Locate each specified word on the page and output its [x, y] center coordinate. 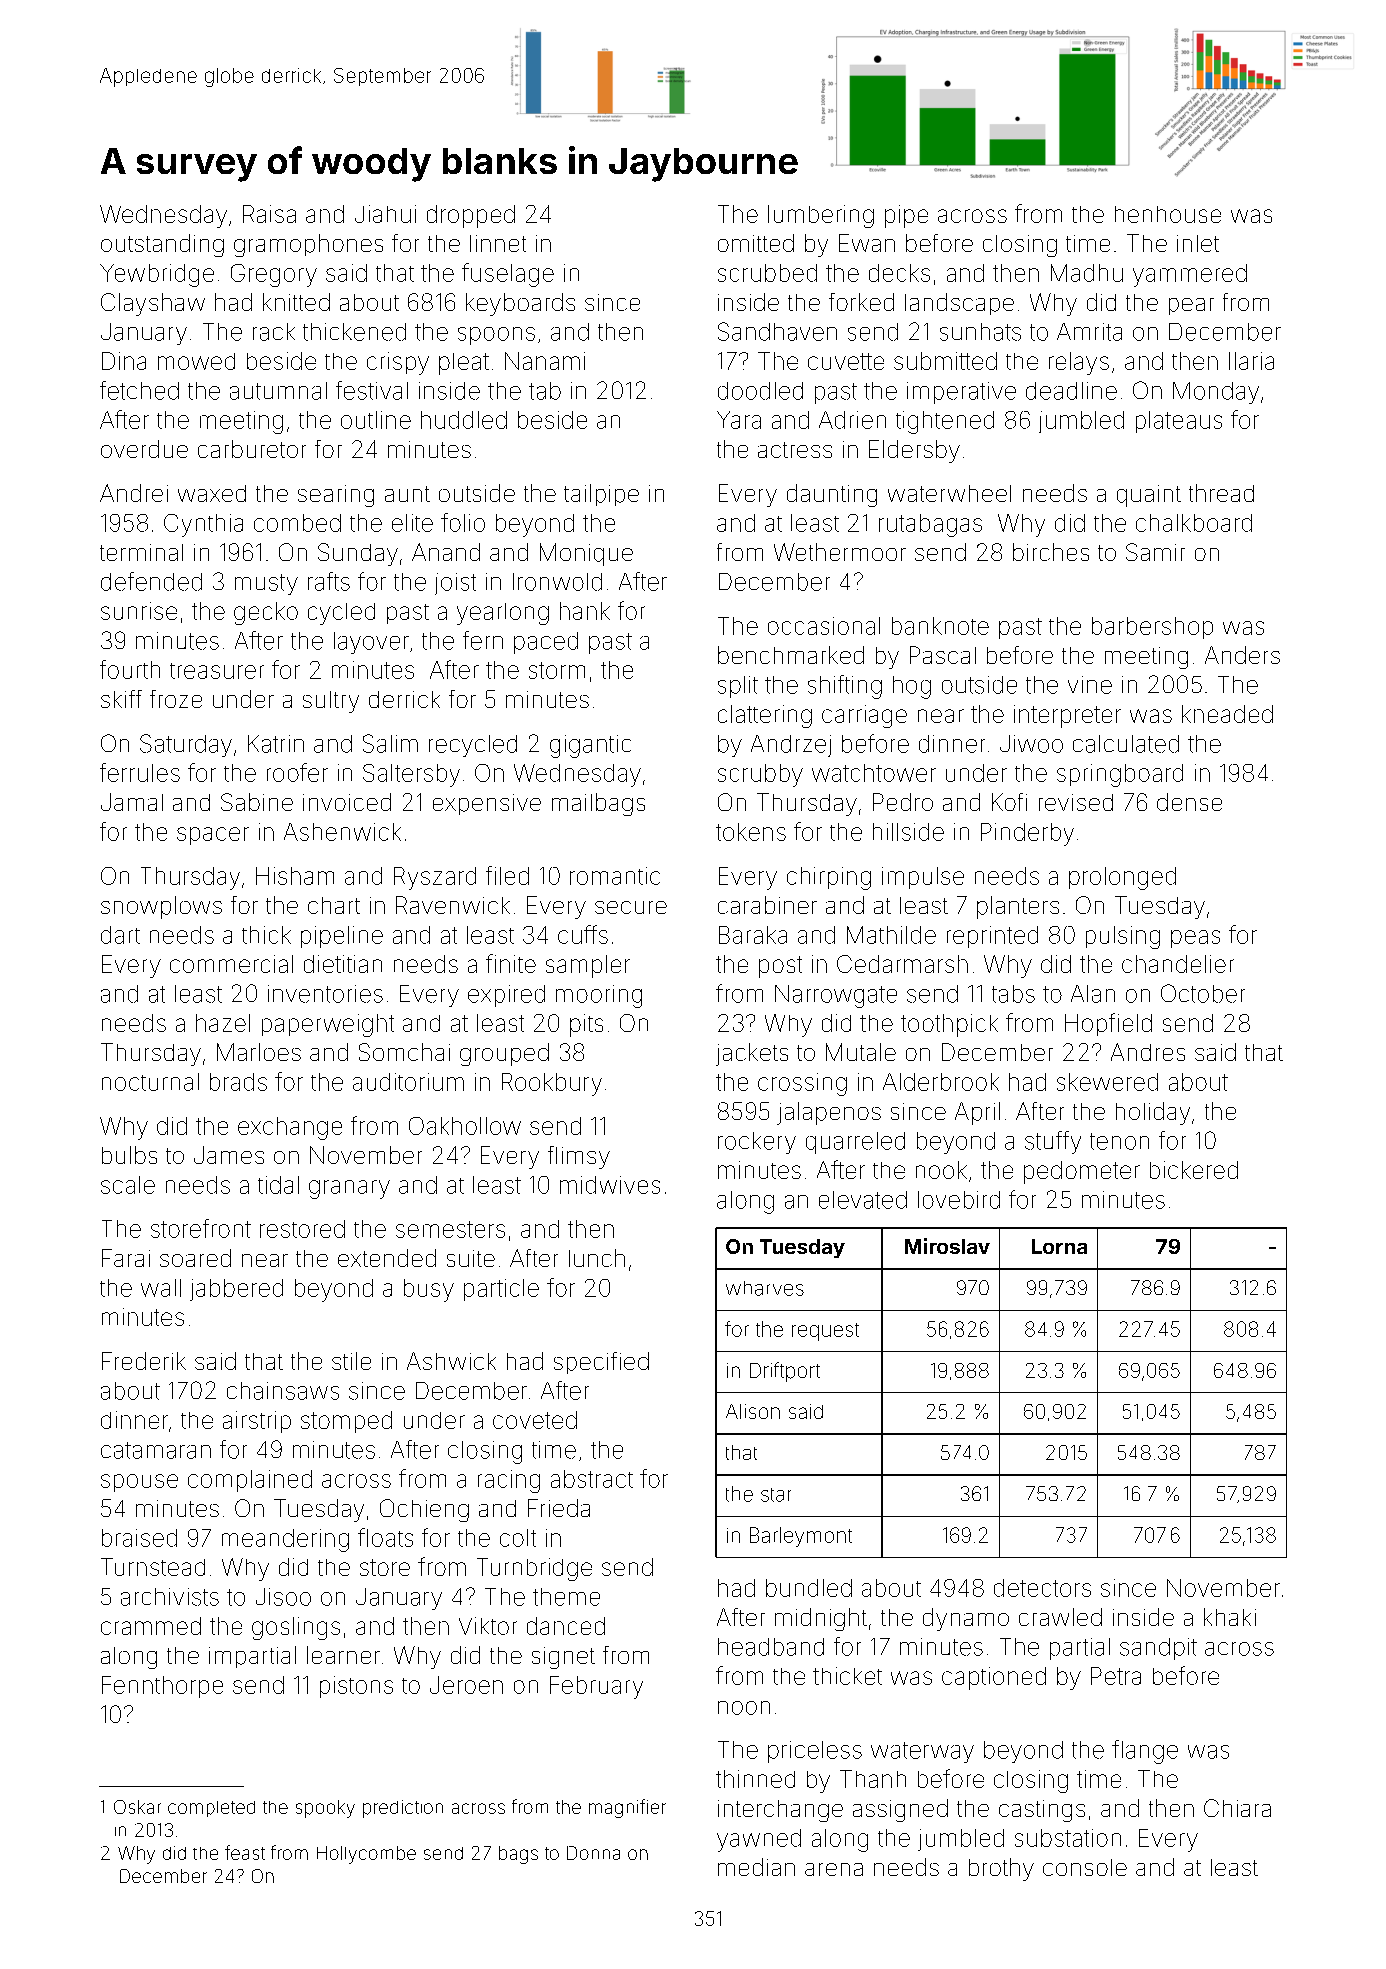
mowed [196, 361]
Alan [1093, 994]
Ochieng [424, 1510]
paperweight [328, 1025]
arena [834, 1869]
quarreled [855, 1143]
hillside [908, 832]
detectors [1042, 1588]
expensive [487, 804]
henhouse [1168, 214]
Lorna [1059, 1246]
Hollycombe [366, 1855]
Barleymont [801, 1537]
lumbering [821, 216]
